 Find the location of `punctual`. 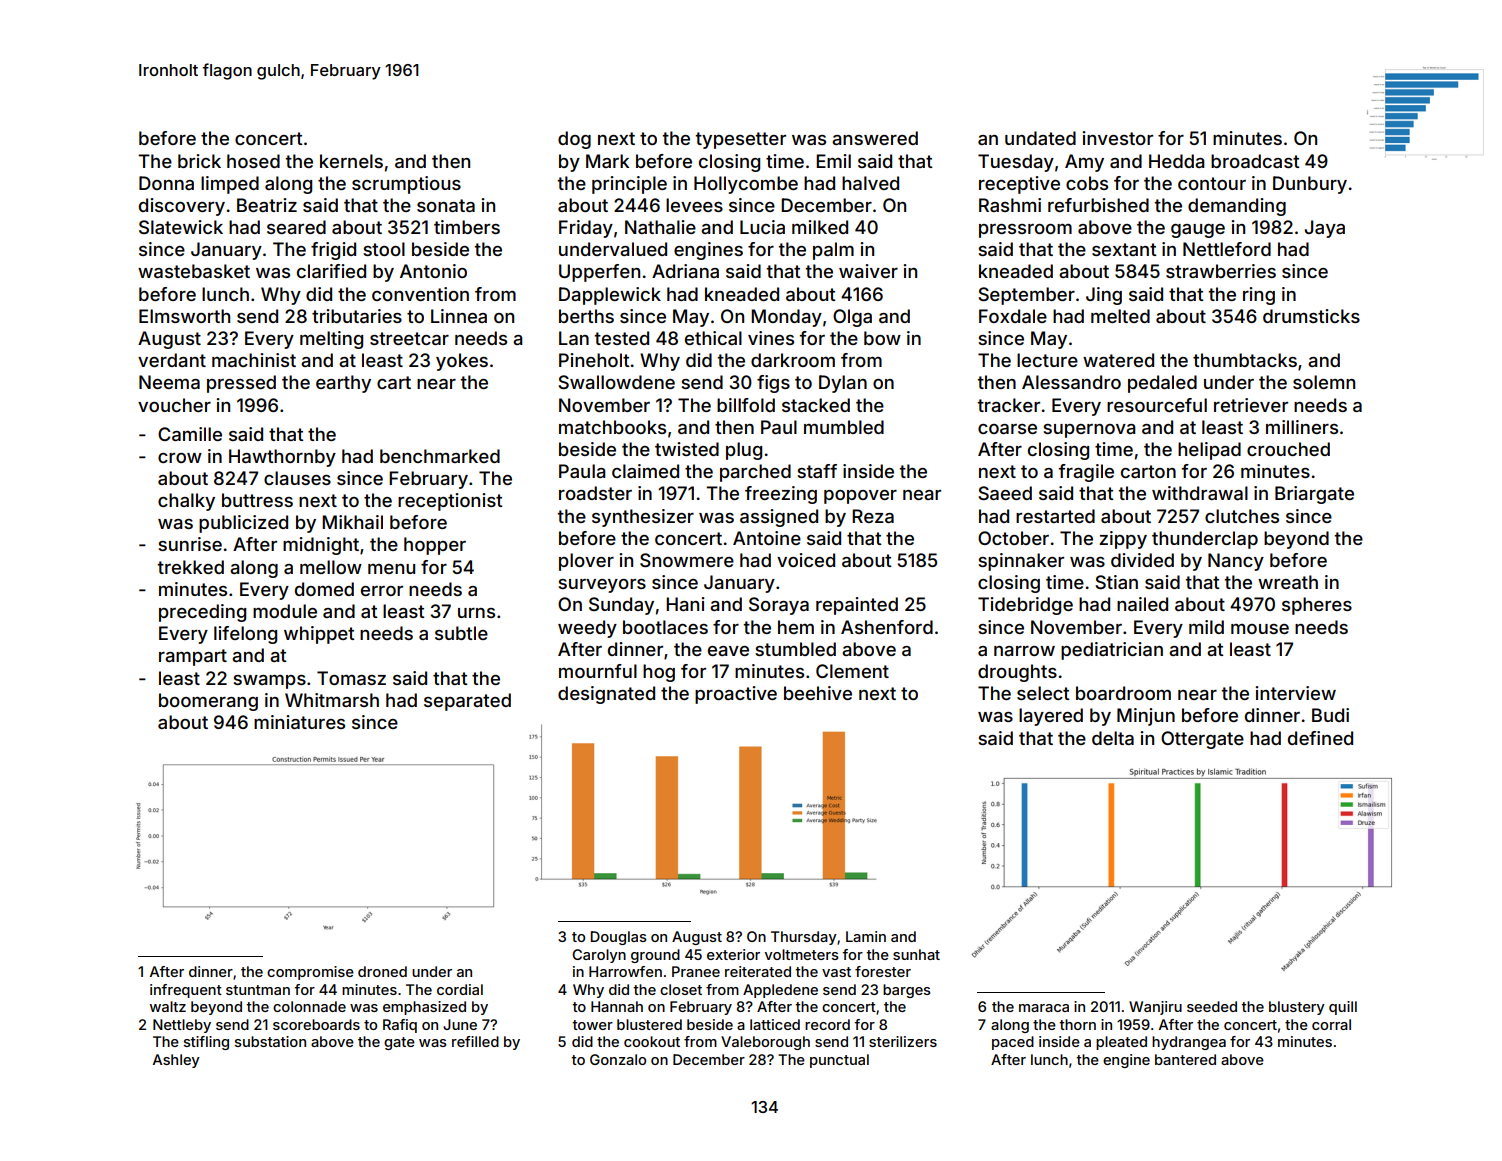

punctual is located at coordinates (839, 1061).
